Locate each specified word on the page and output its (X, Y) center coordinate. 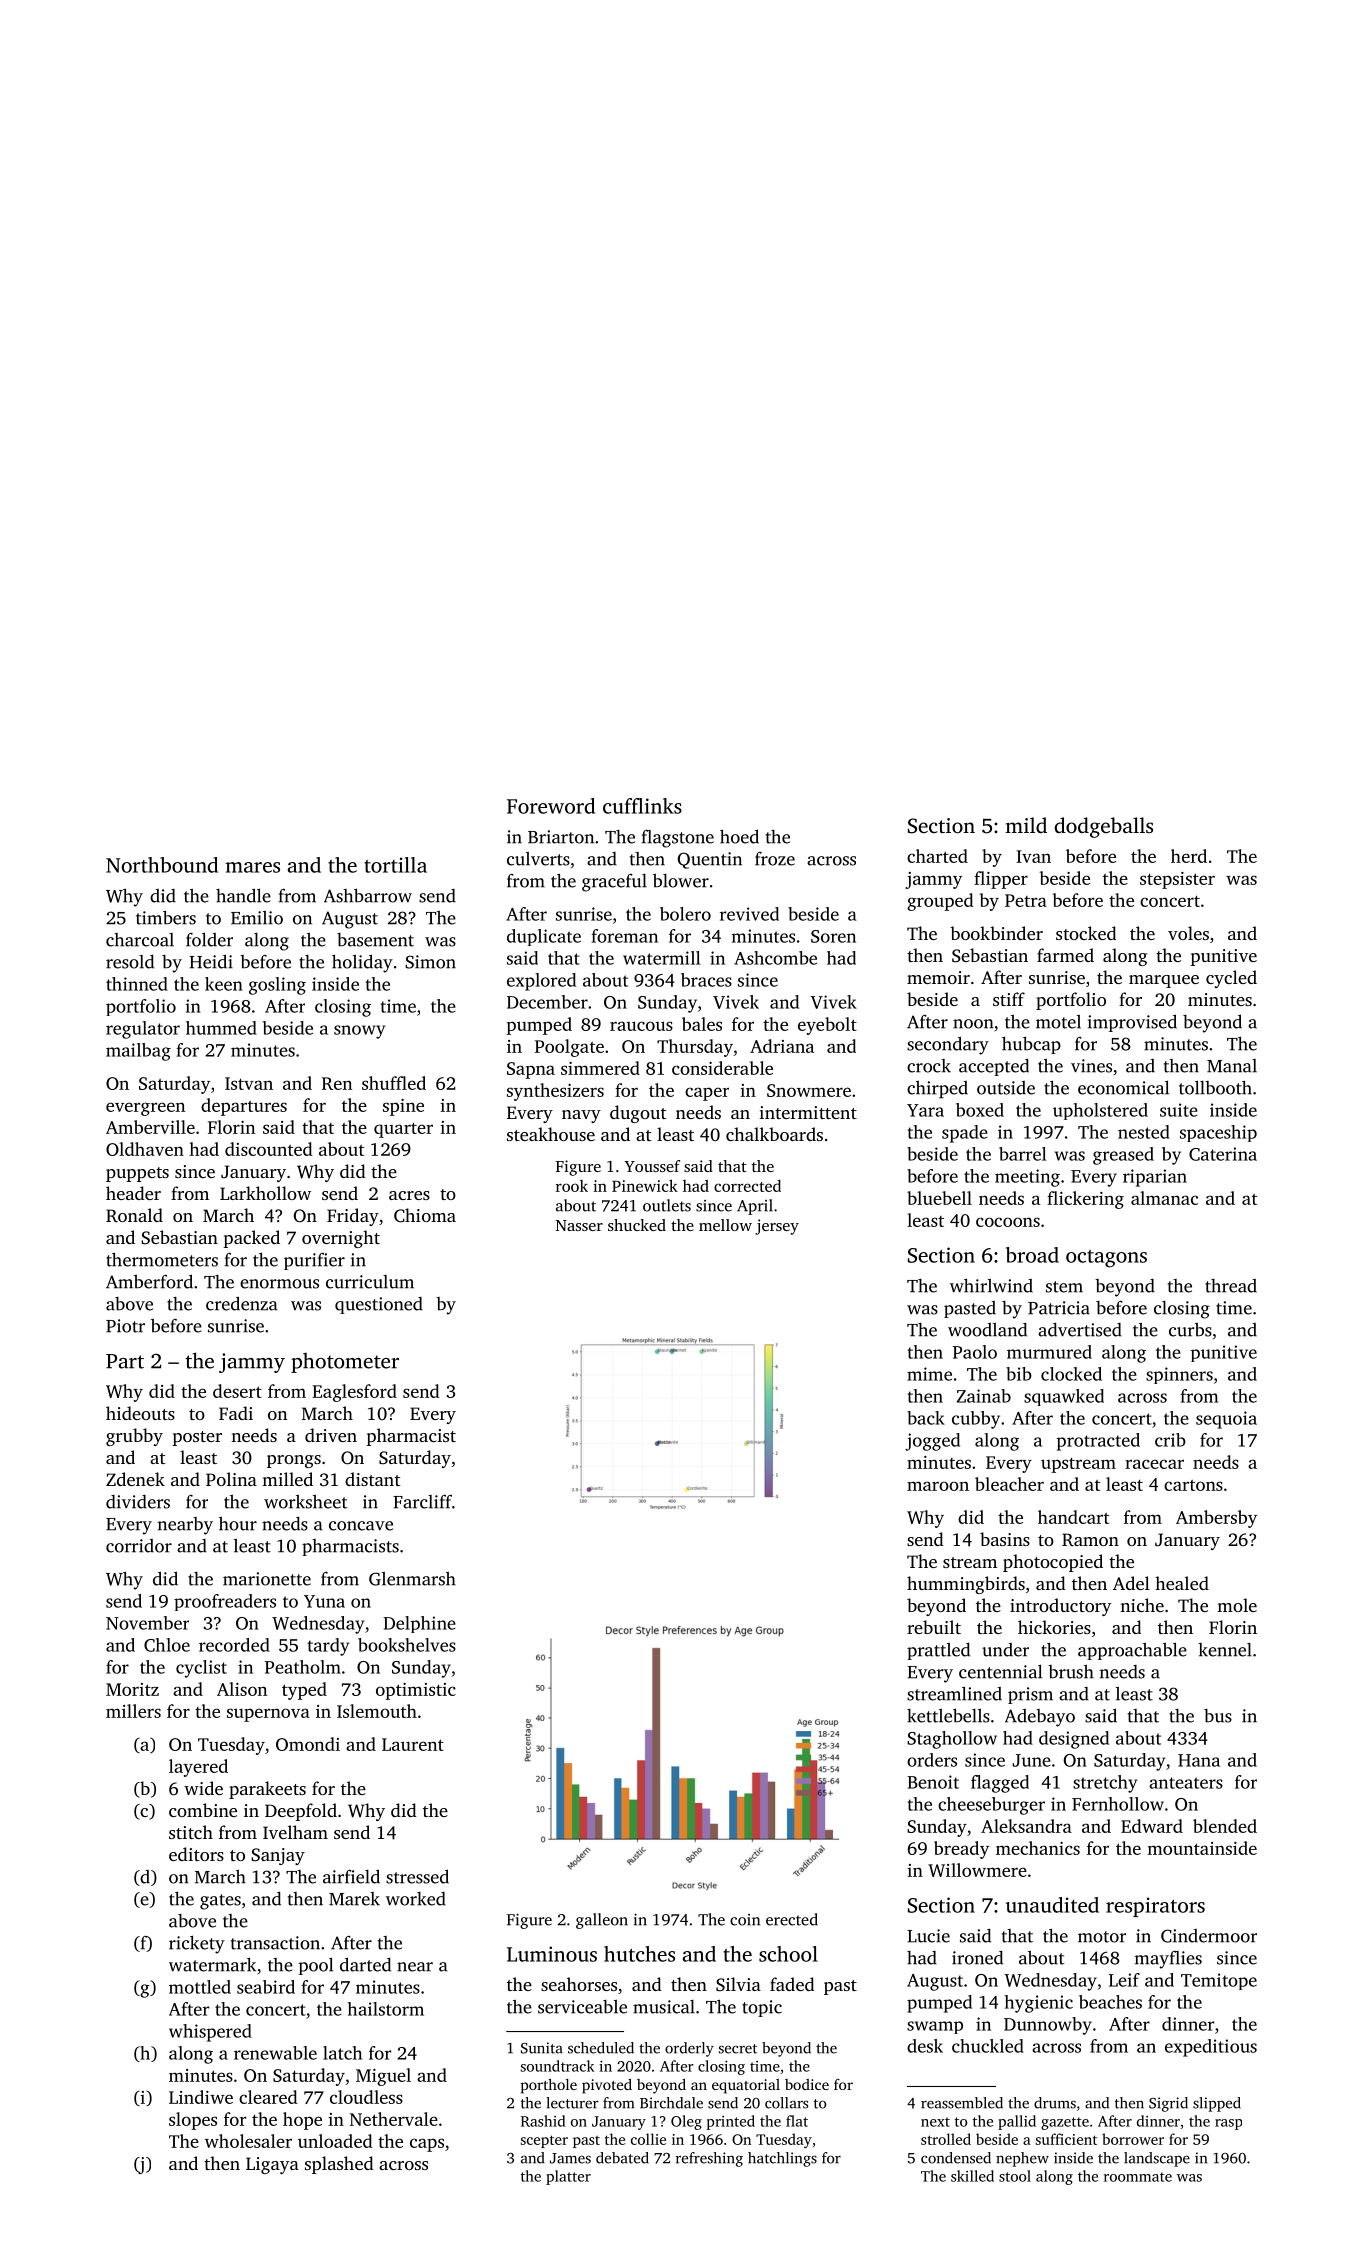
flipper (1001, 880)
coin (745, 1920)
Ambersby (1216, 1519)
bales (702, 1024)
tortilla (395, 865)
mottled (200, 1987)
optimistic (416, 1691)
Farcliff (422, 1502)
